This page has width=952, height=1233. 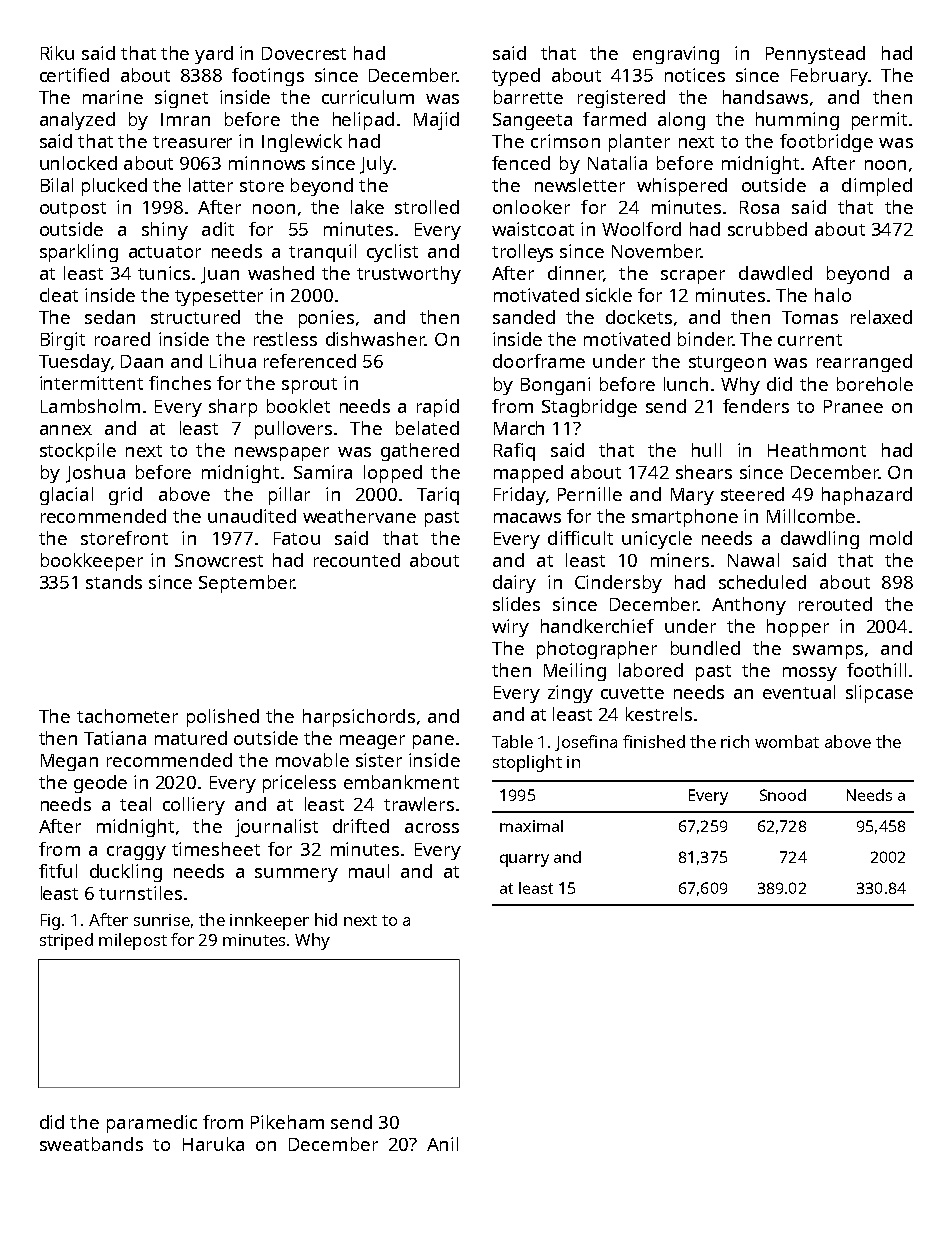 What do you see at coordinates (438, 408) in the page?
I see `rapid` at bounding box center [438, 408].
